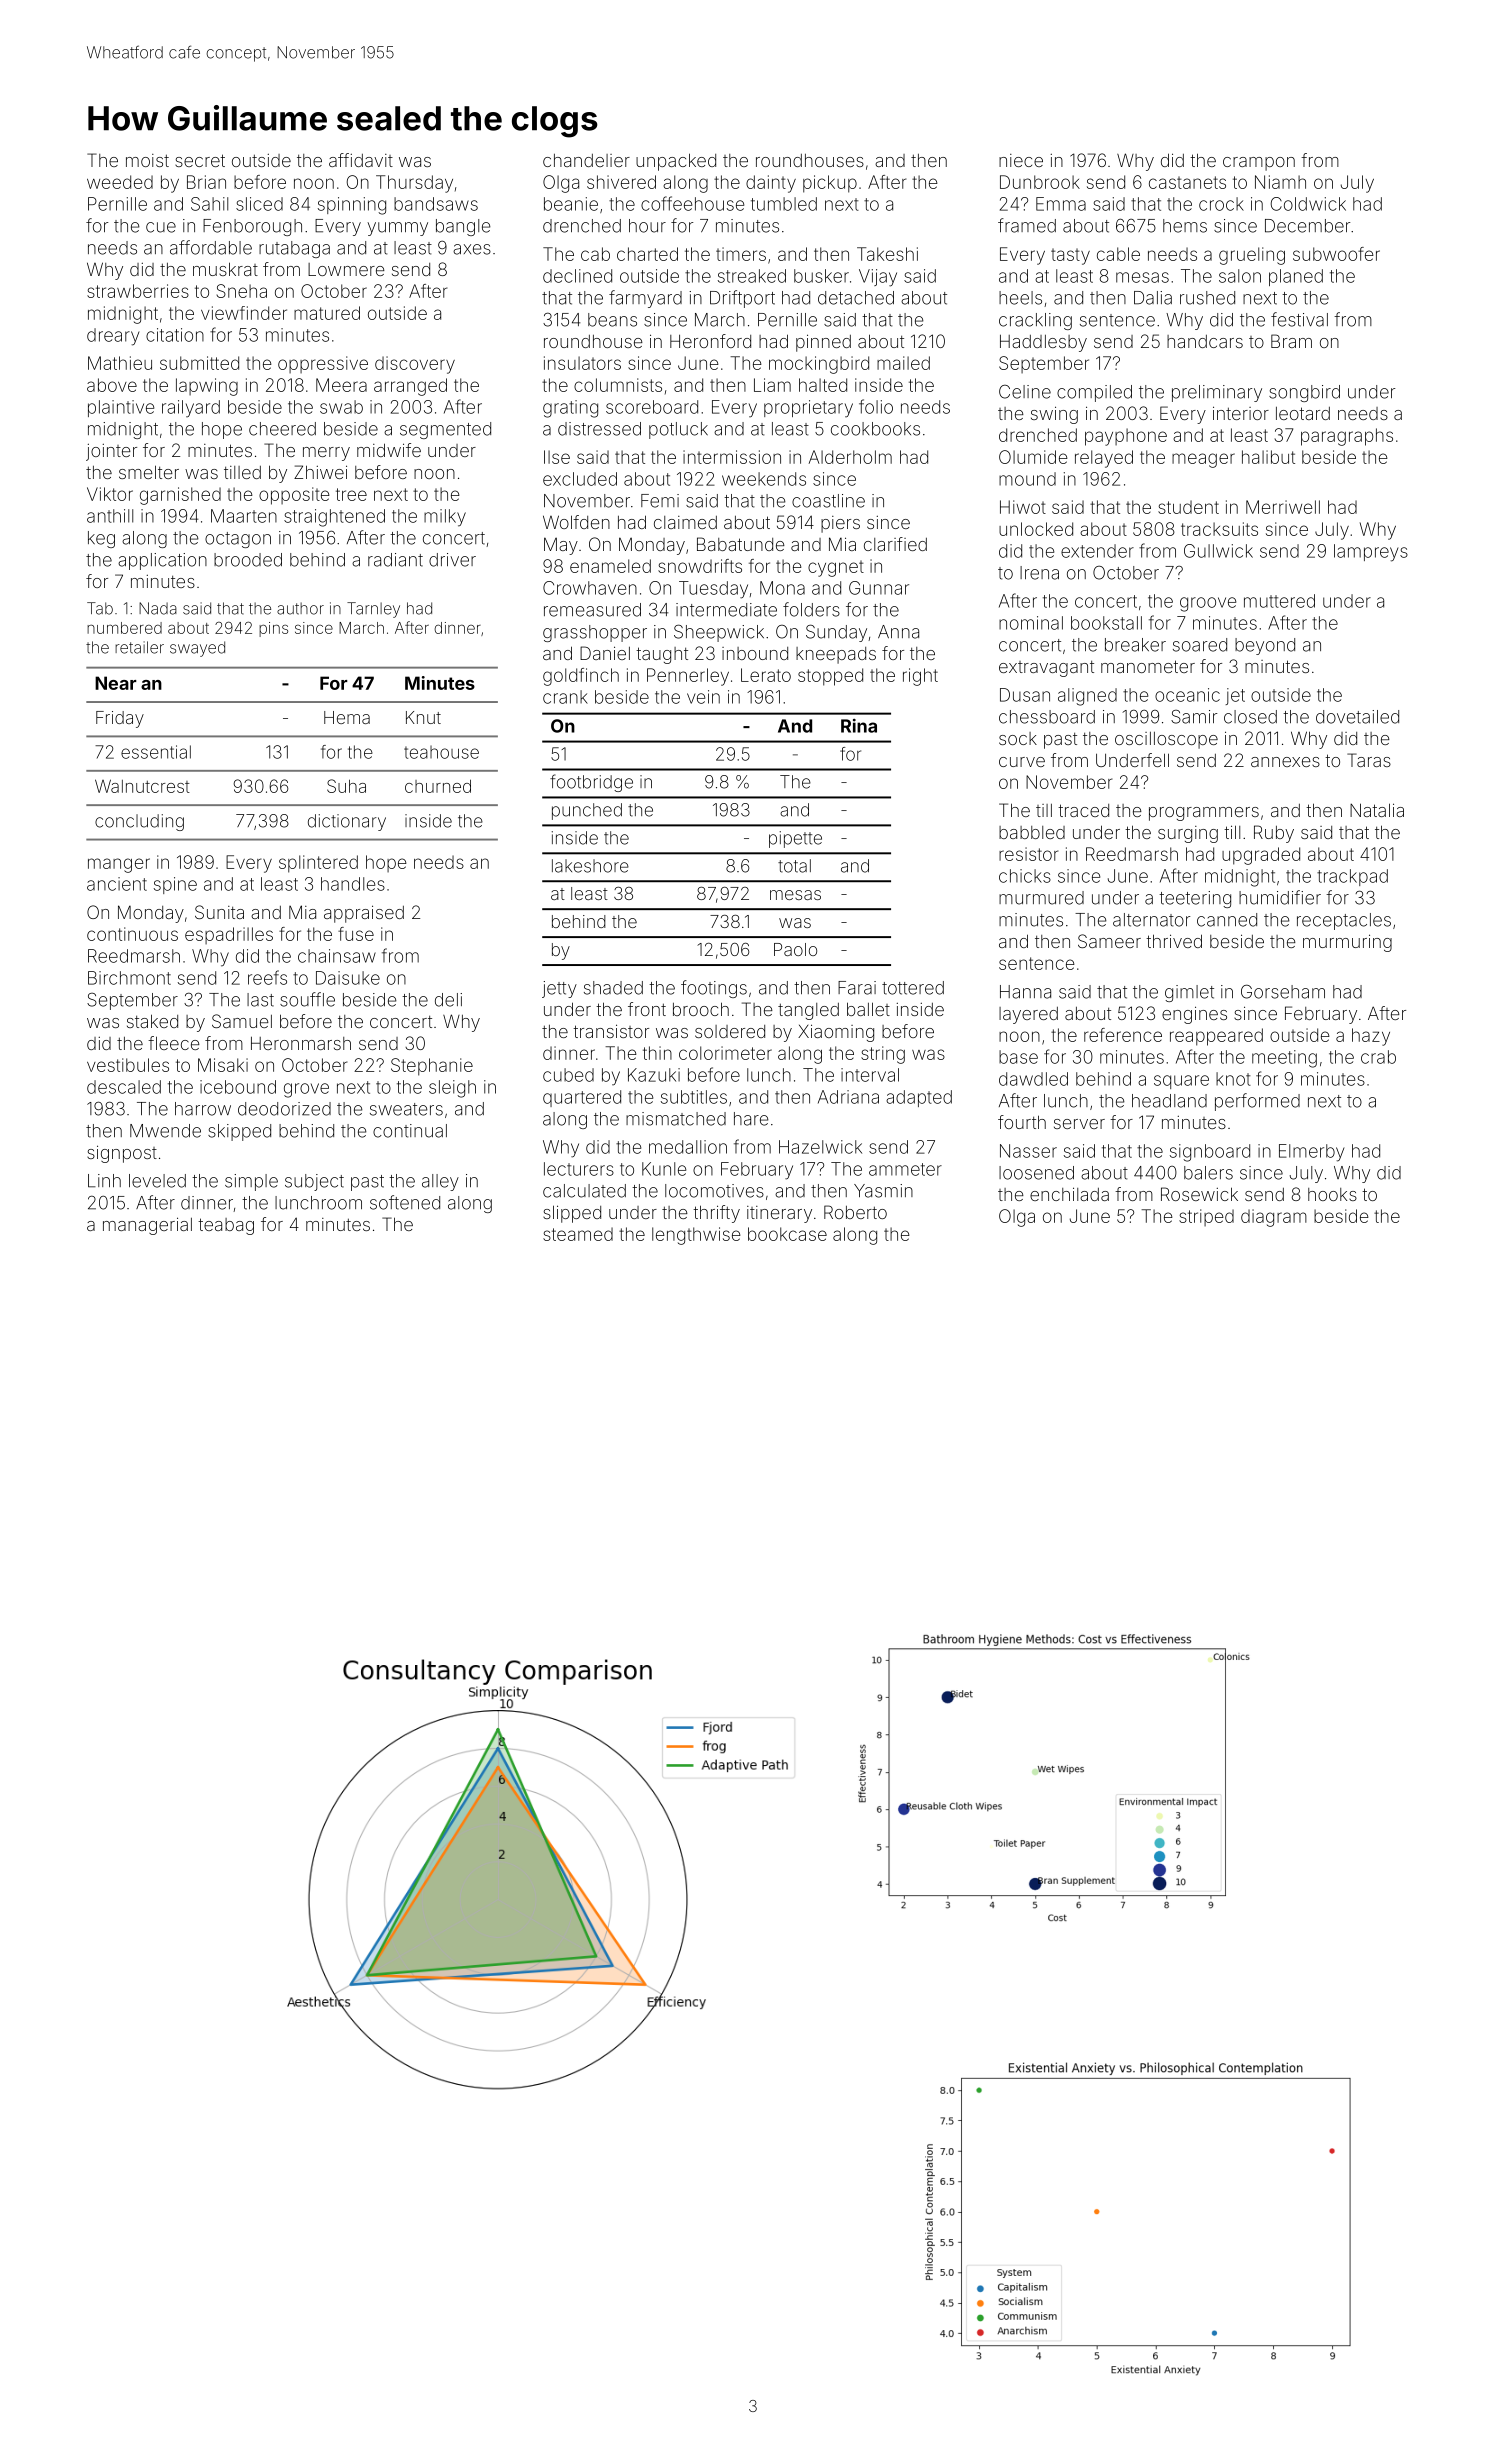 This screenshot has width=1496, height=2464. What do you see at coordinates (787, 1234) in the screenshot?
I see `bookcase` at bounding box center [787, 1234].
